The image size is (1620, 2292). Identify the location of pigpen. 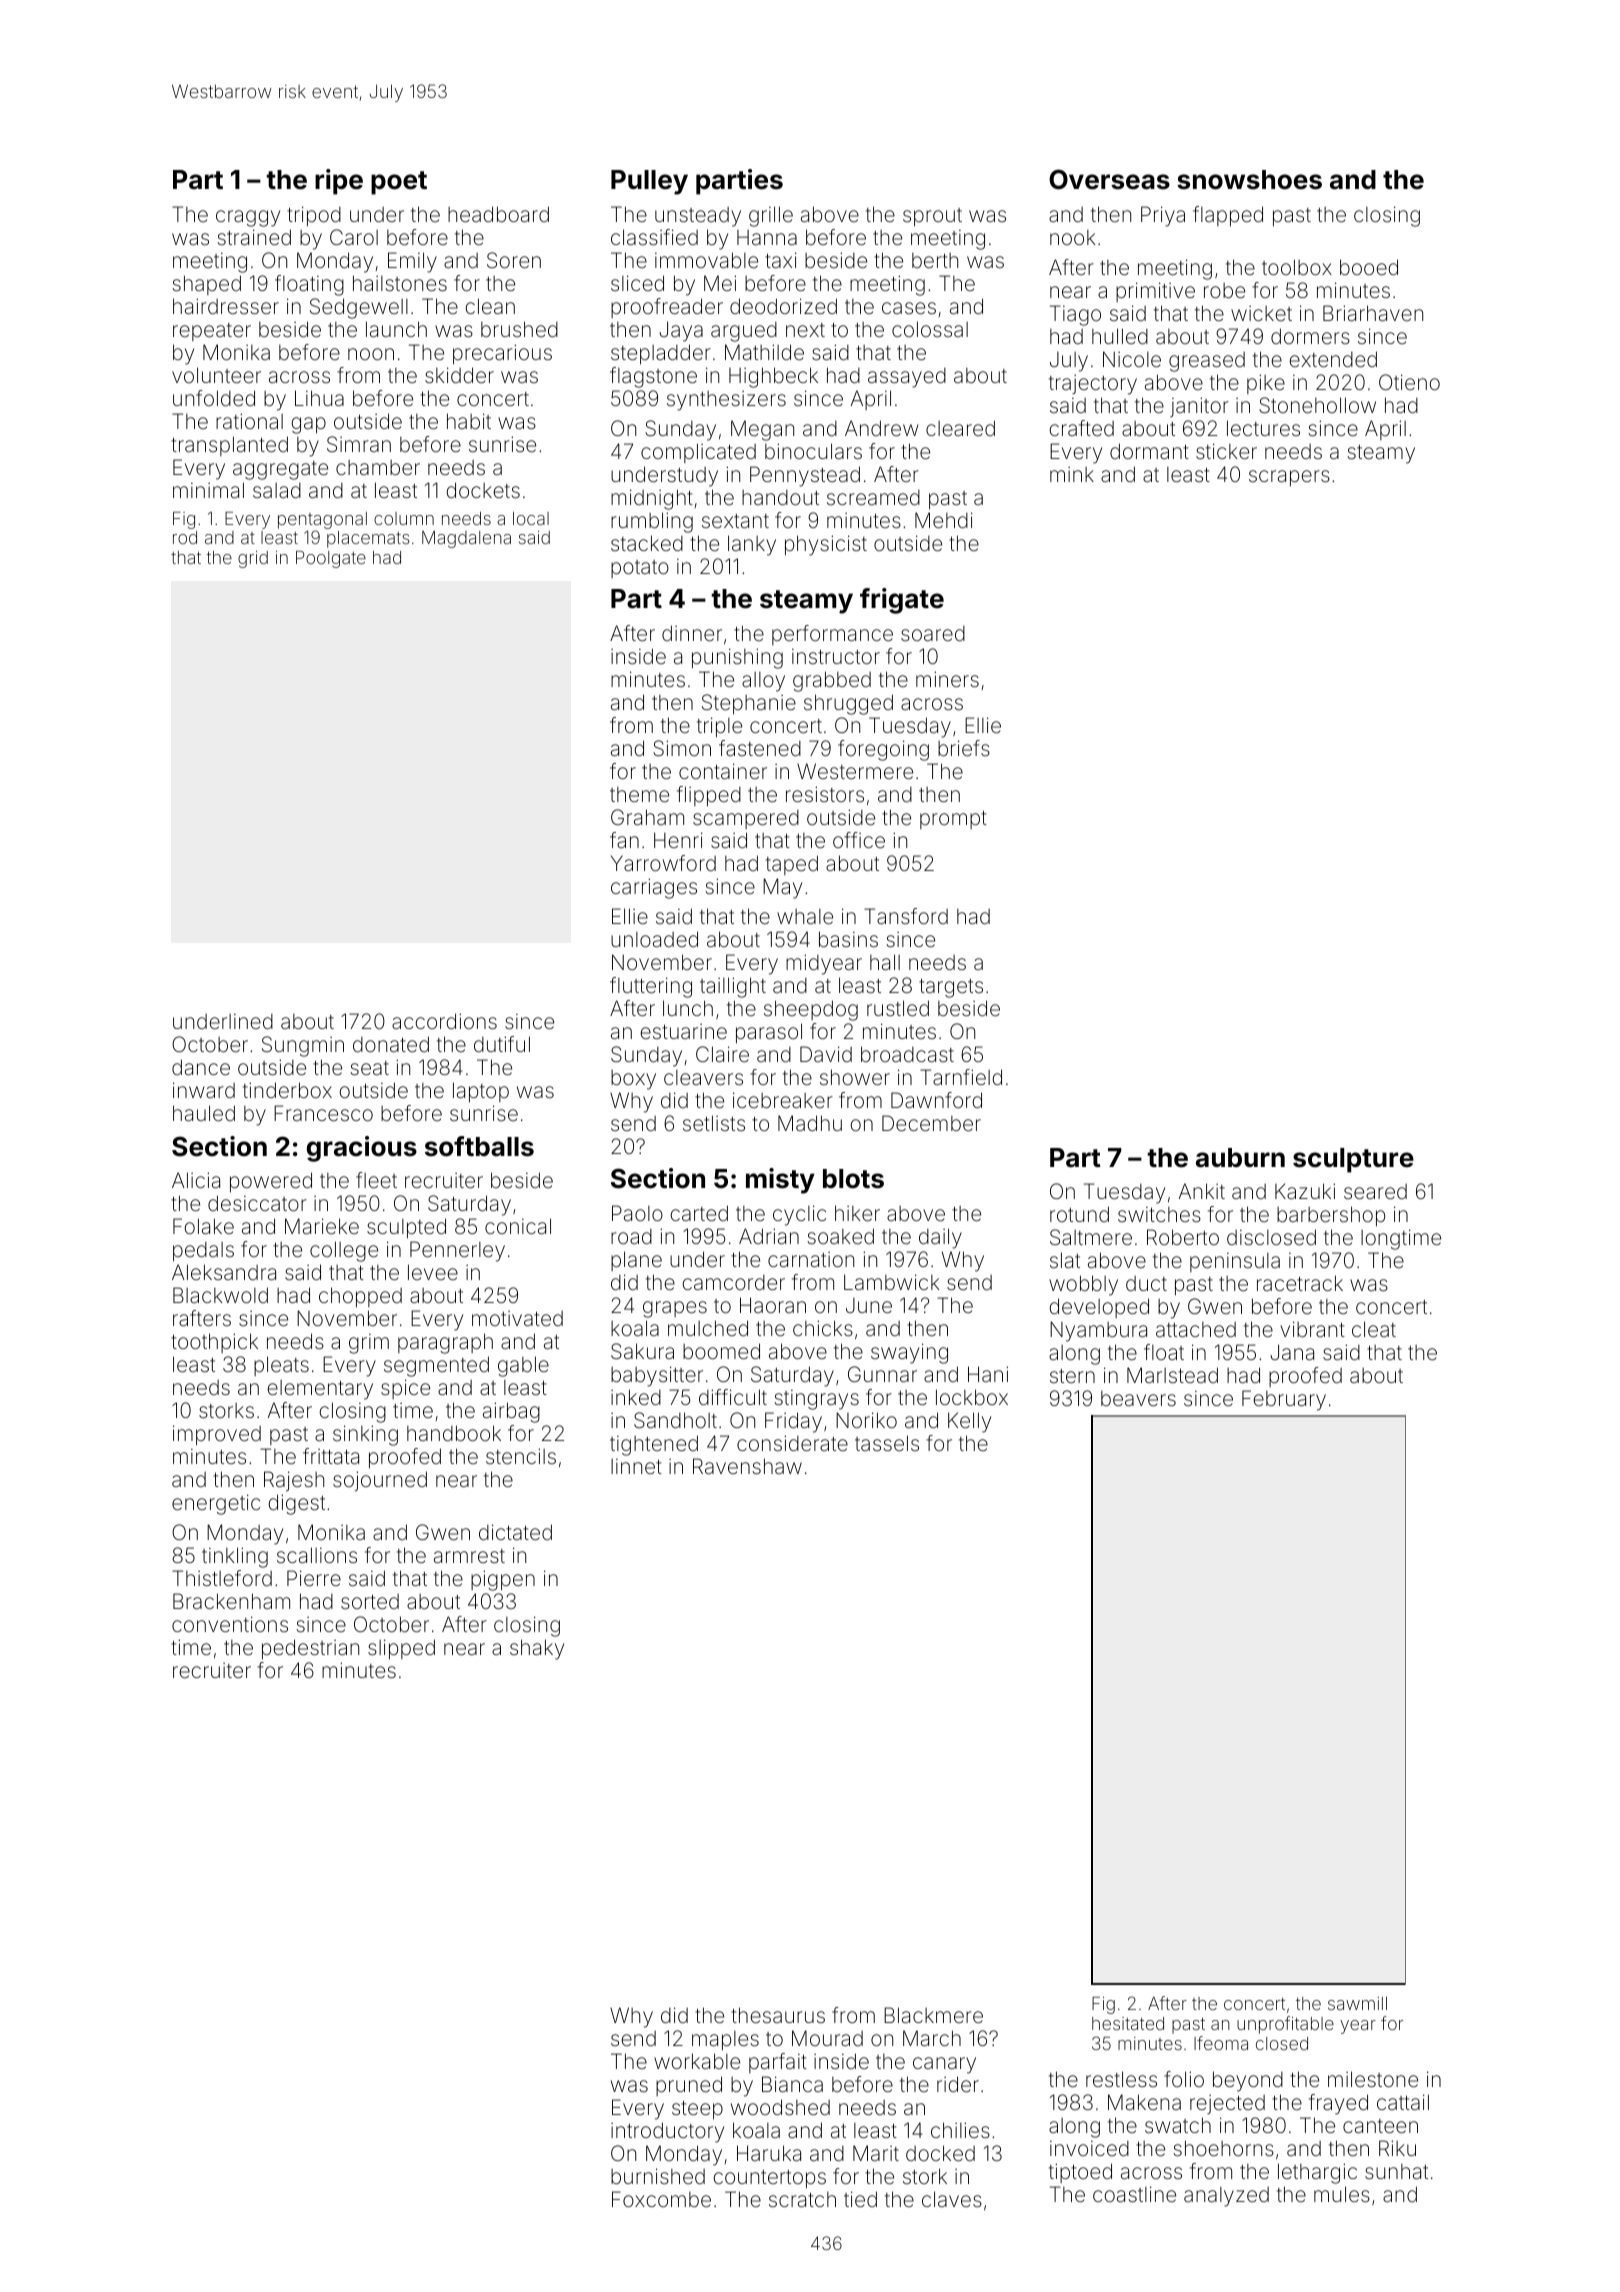
(503, 1580).
